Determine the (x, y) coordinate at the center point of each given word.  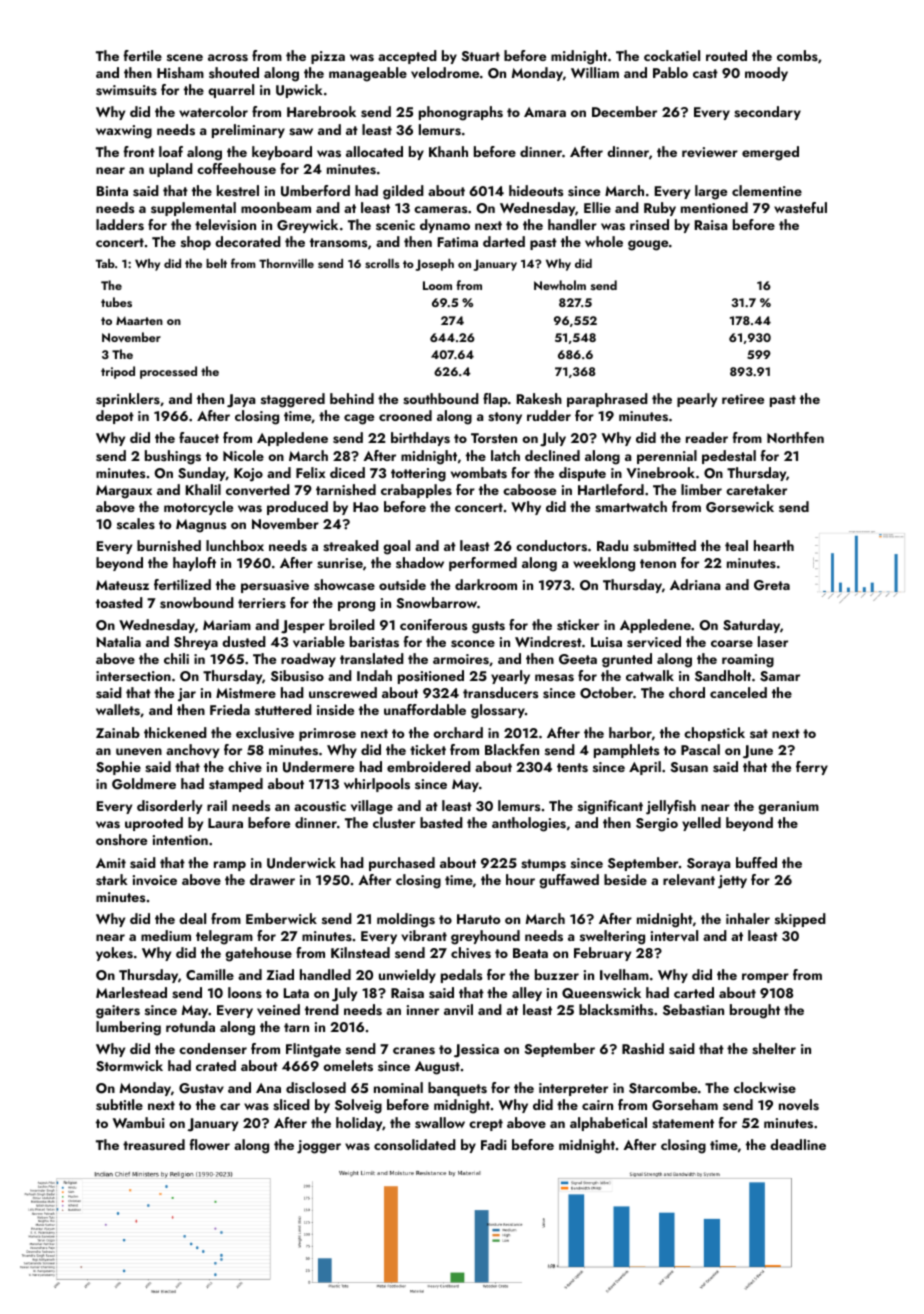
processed (168, 372)
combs (797, 55)
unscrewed (343, 693)
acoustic (320, 806)
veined (278, 1010)
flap (495, 400)
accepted (407, 57)
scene (185, 57)
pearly (697, 400)
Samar (780, 676)
